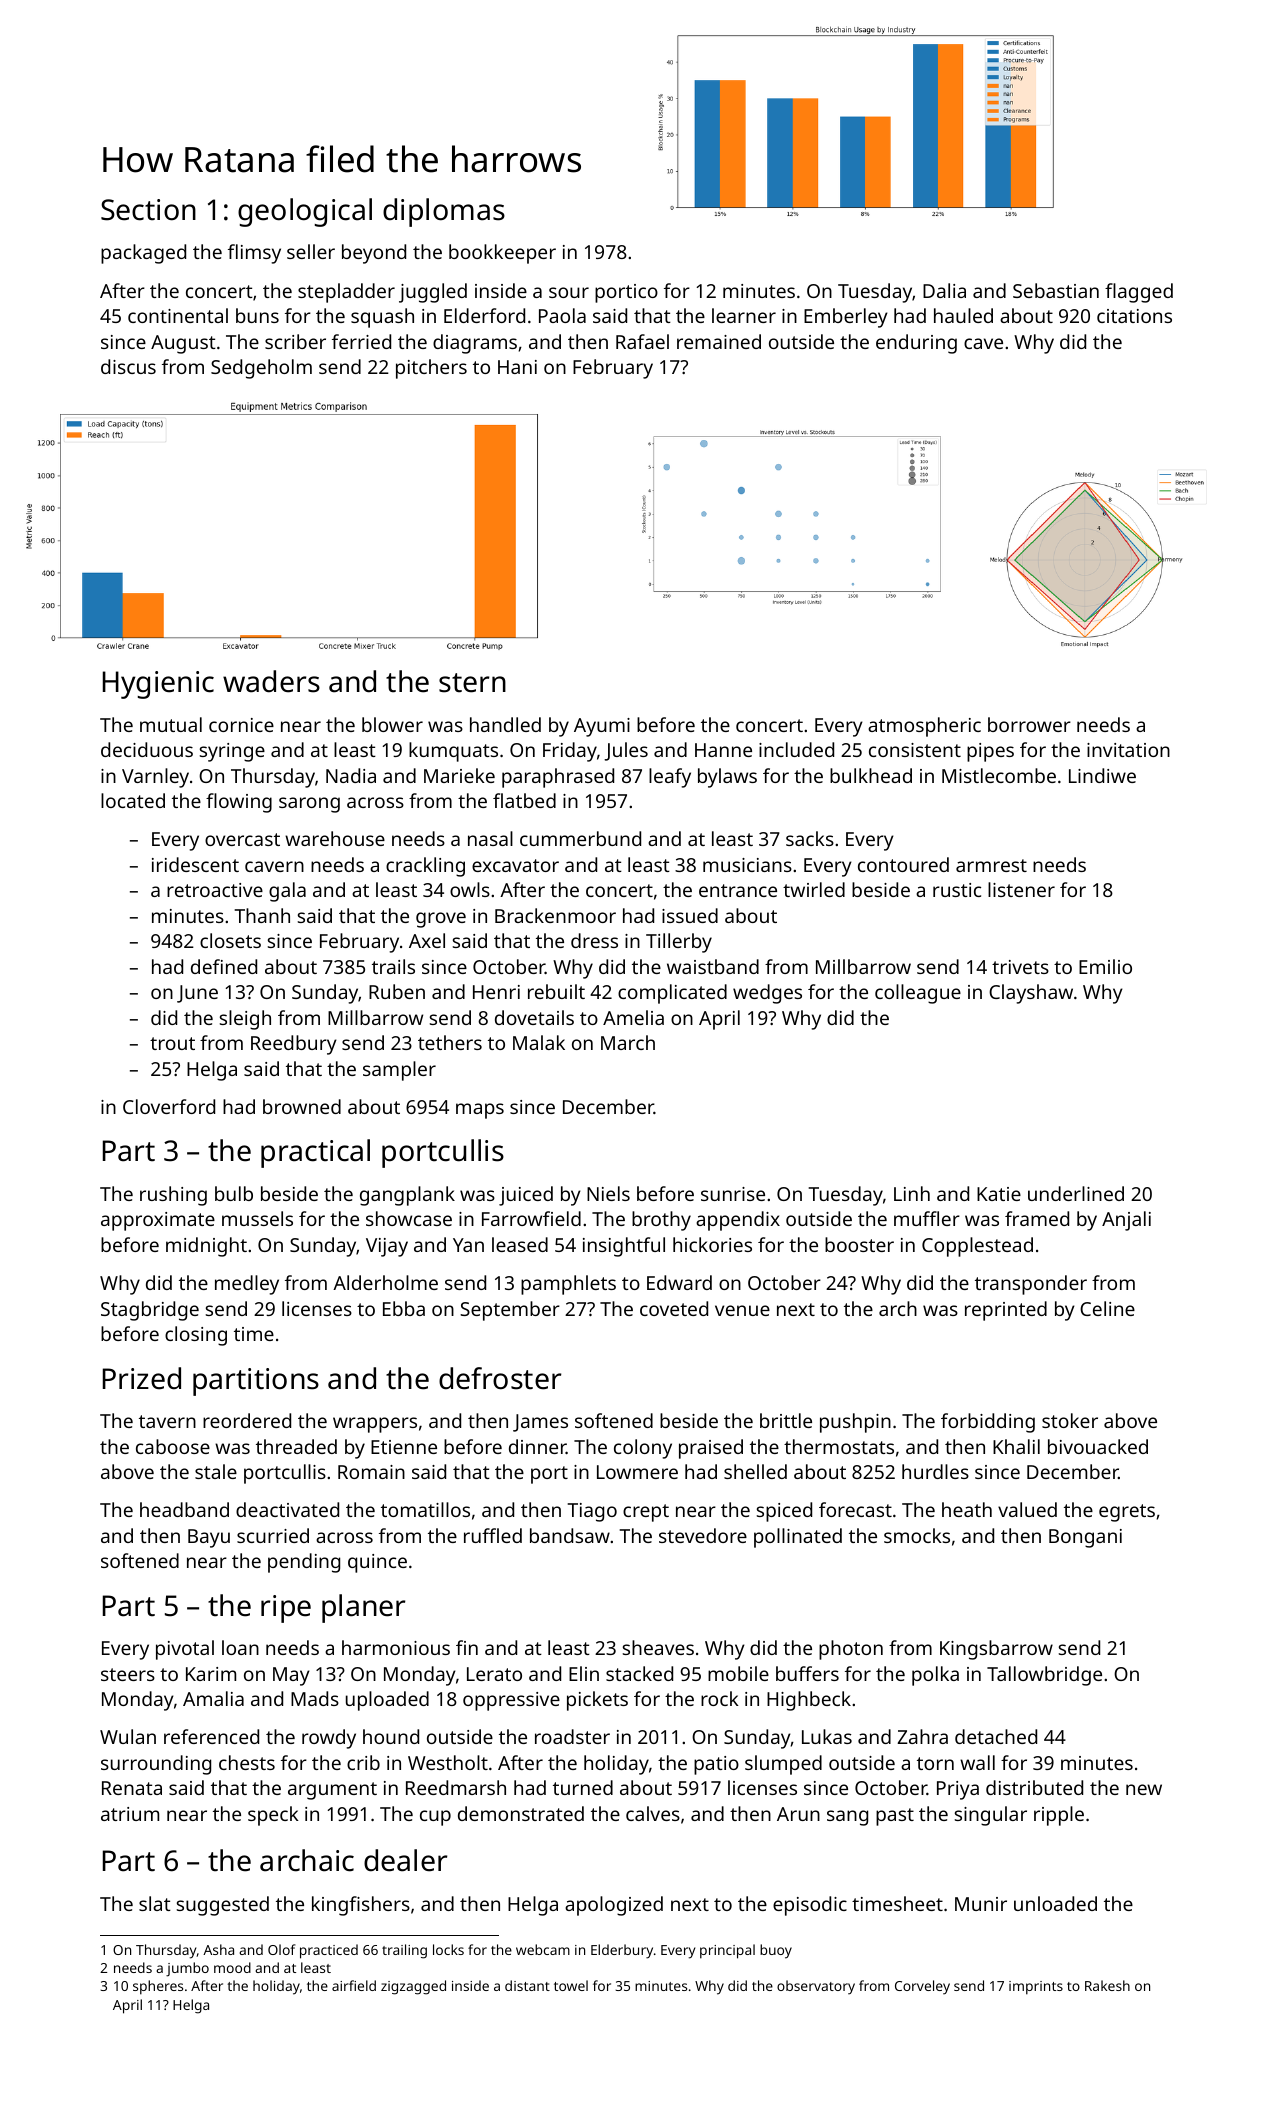 The height and width of the screenshot is (2104, 1277). What do you see at coordinates (128, 1674) in the screenshot?
I see `steers` at bounding box center [128, 1674].
